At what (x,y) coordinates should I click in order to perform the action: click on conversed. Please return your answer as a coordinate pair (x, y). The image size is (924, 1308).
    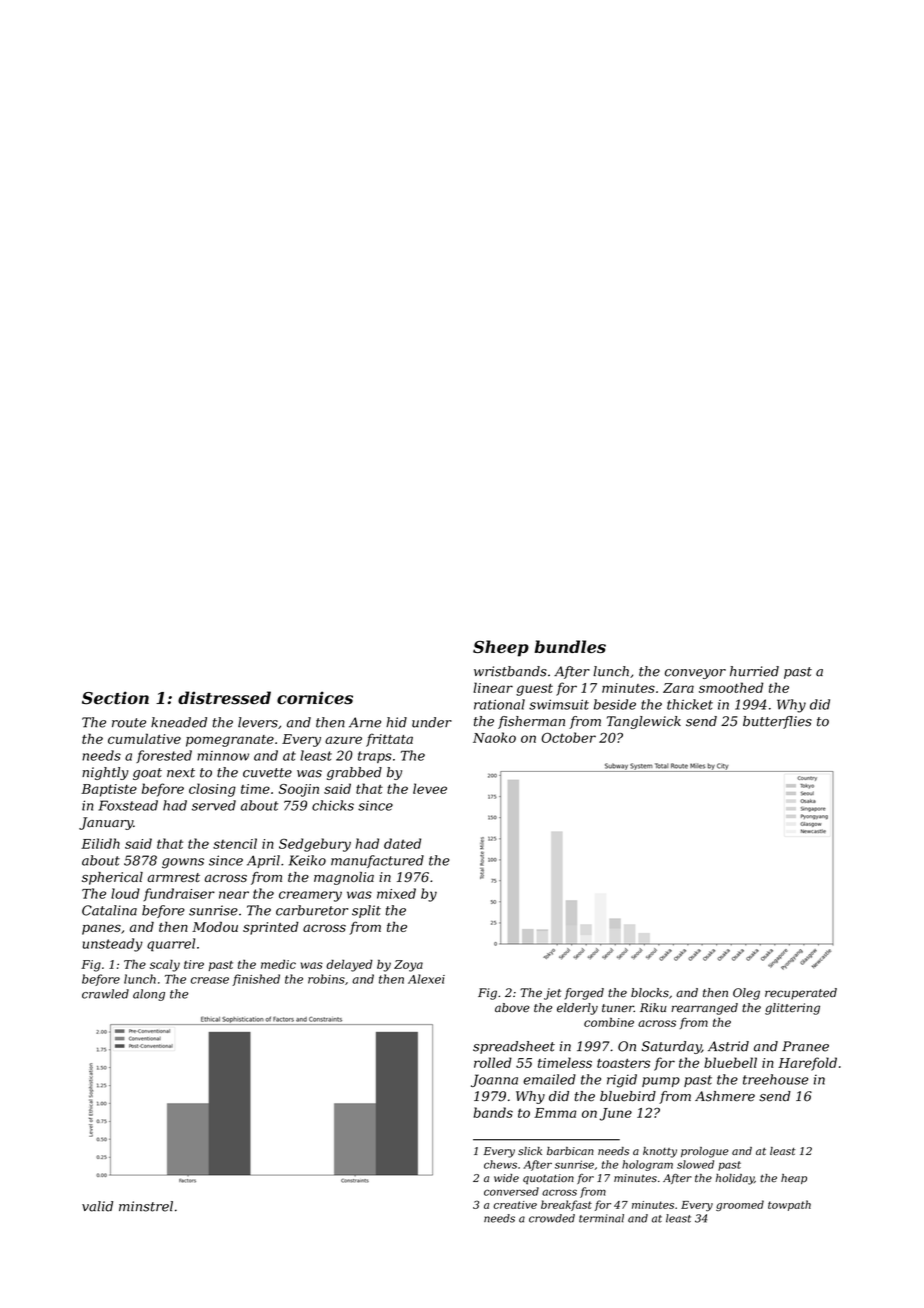
    Looking at the image, I should click on (511, 1191).
